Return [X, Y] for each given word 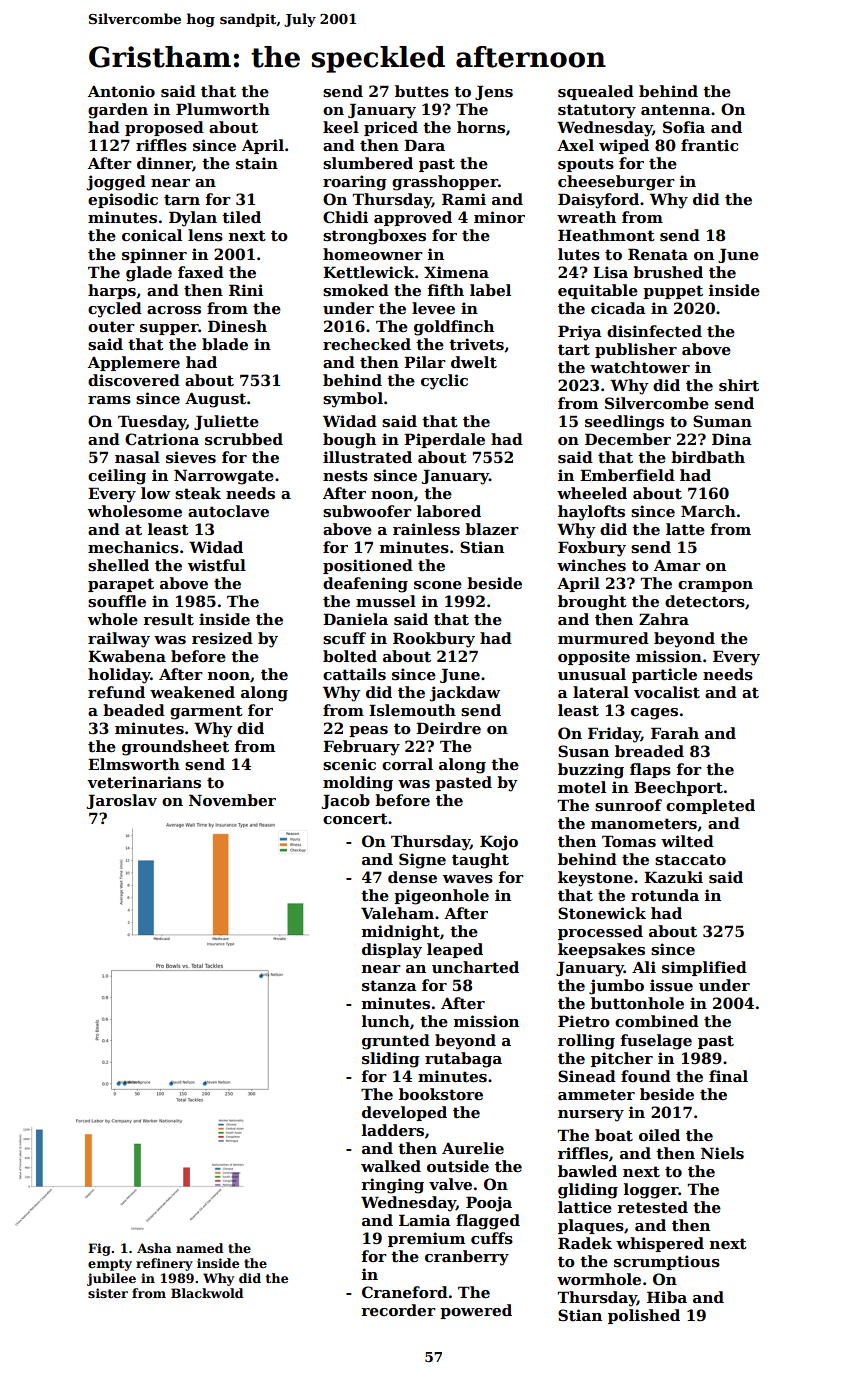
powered [476, 1311]
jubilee [111, 1279]
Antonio [121, 91]
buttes [422, 91]
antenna [676, 109]
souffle [117, 601]
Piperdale [444, 440]
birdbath [708, 457]
